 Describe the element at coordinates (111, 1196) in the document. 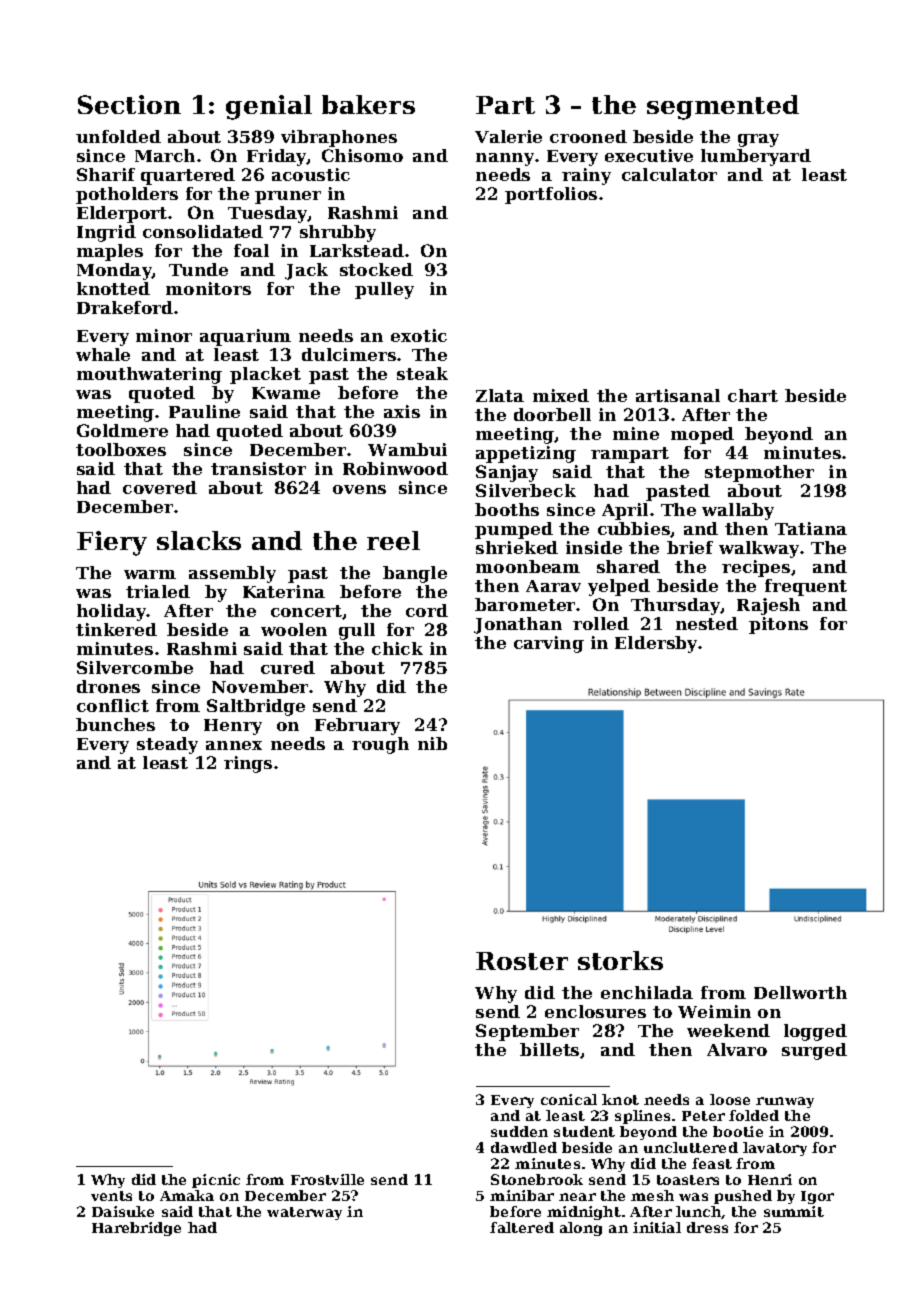

I see `vents` at that location.
